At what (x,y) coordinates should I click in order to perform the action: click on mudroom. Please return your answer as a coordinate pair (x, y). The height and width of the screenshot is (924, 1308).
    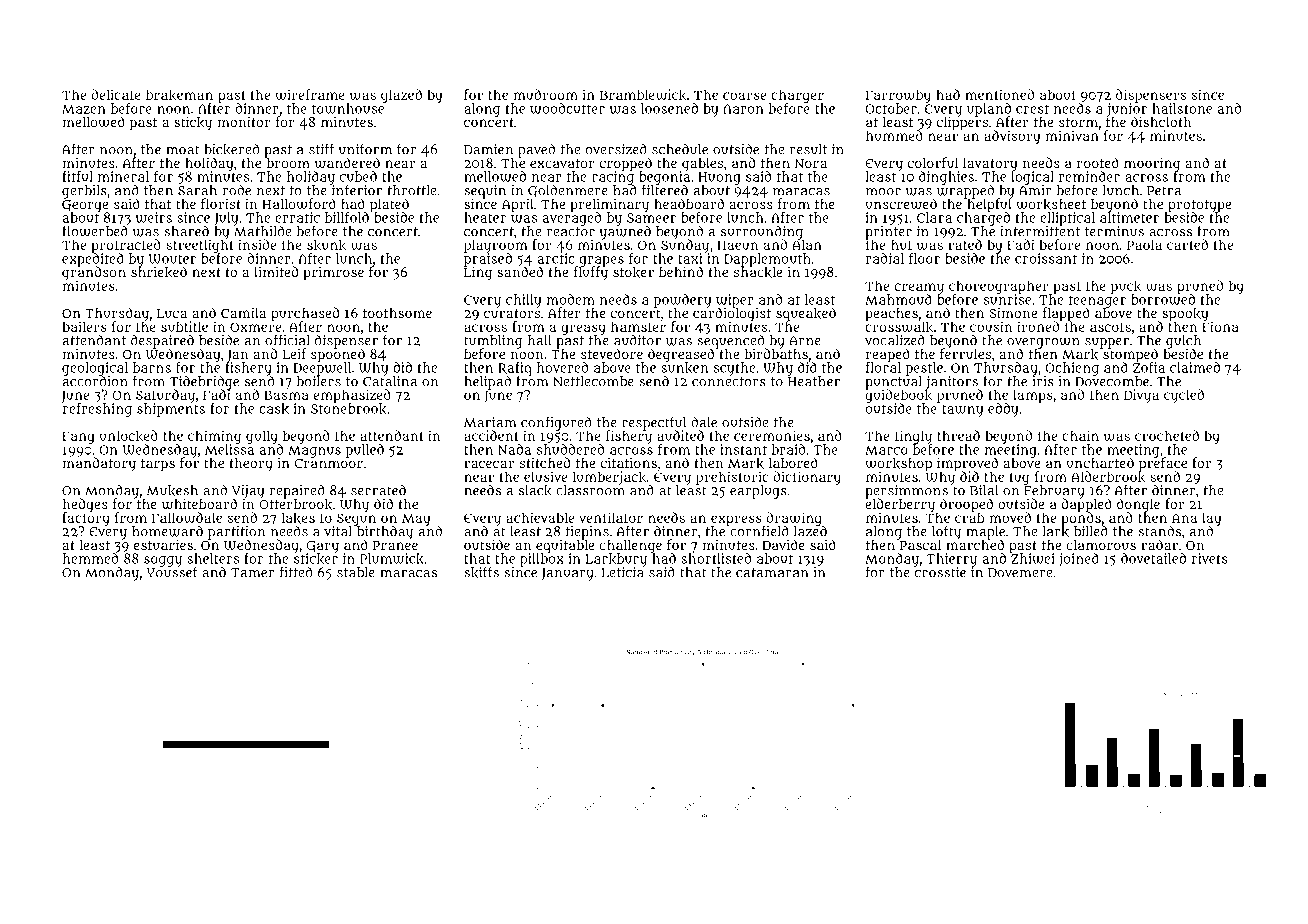
    Looking at the image, I should click on (546, 94).
